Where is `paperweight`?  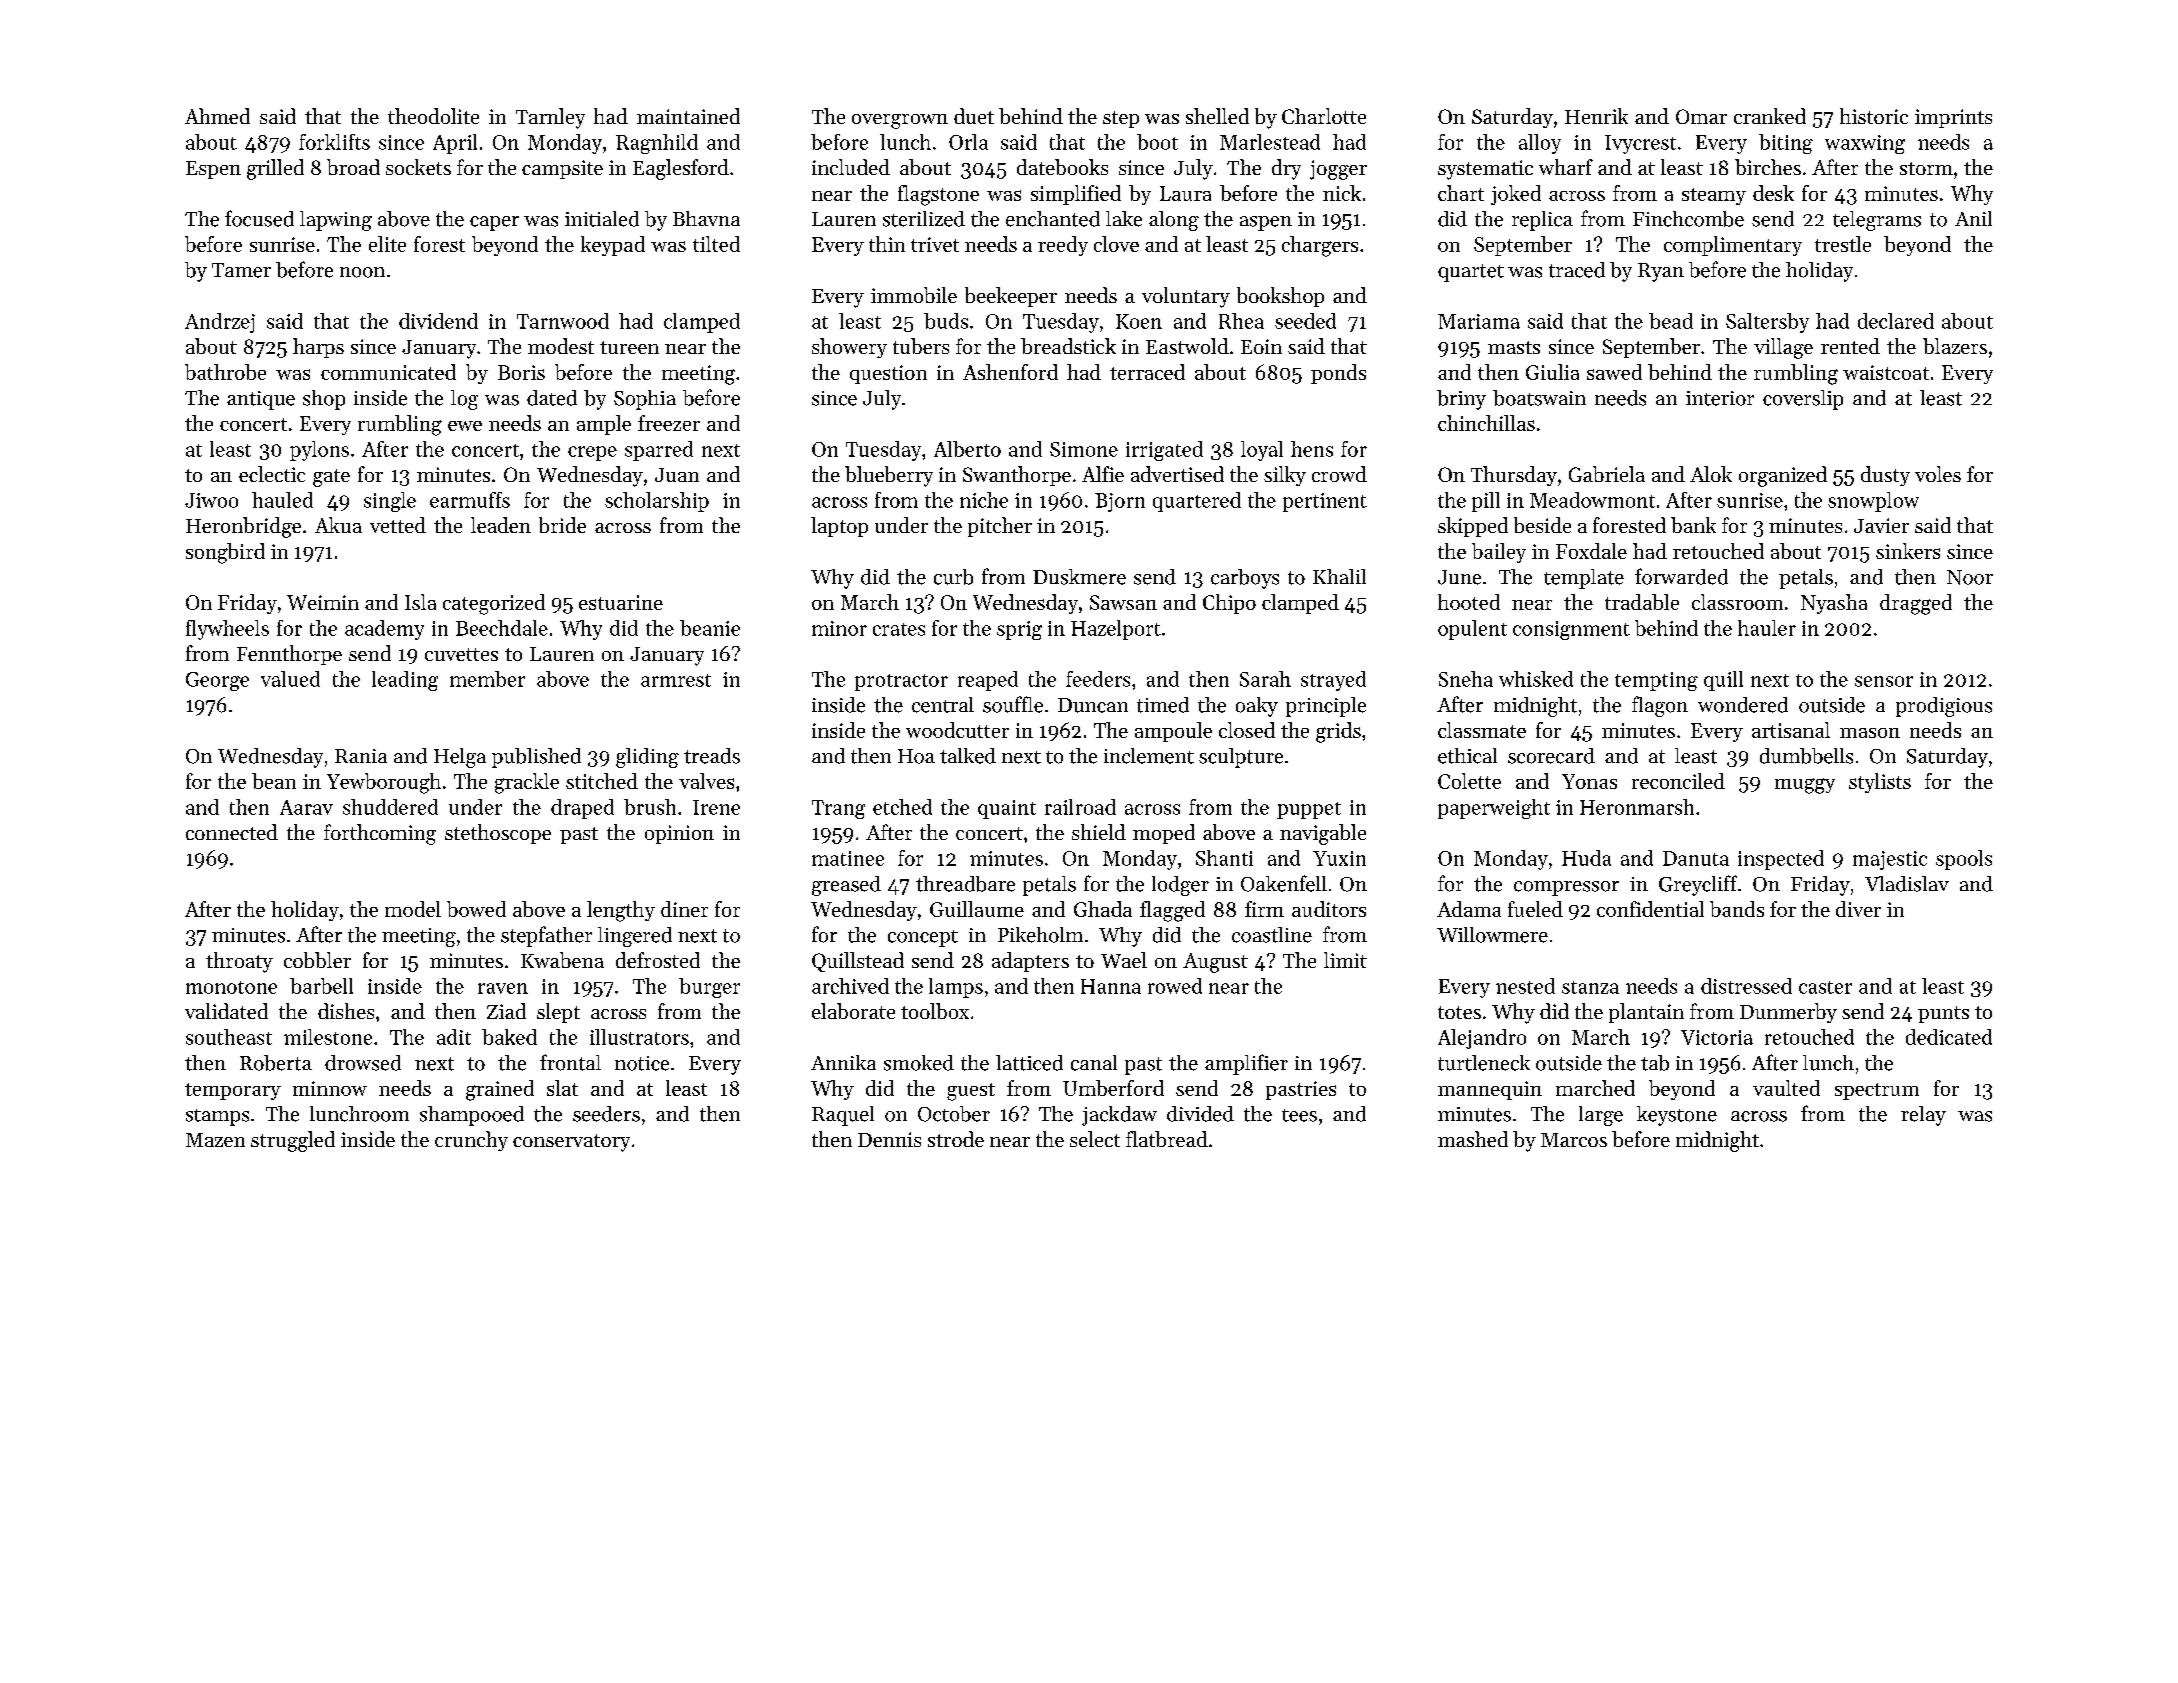 paperweight is located at coordinates (1494, 809).
